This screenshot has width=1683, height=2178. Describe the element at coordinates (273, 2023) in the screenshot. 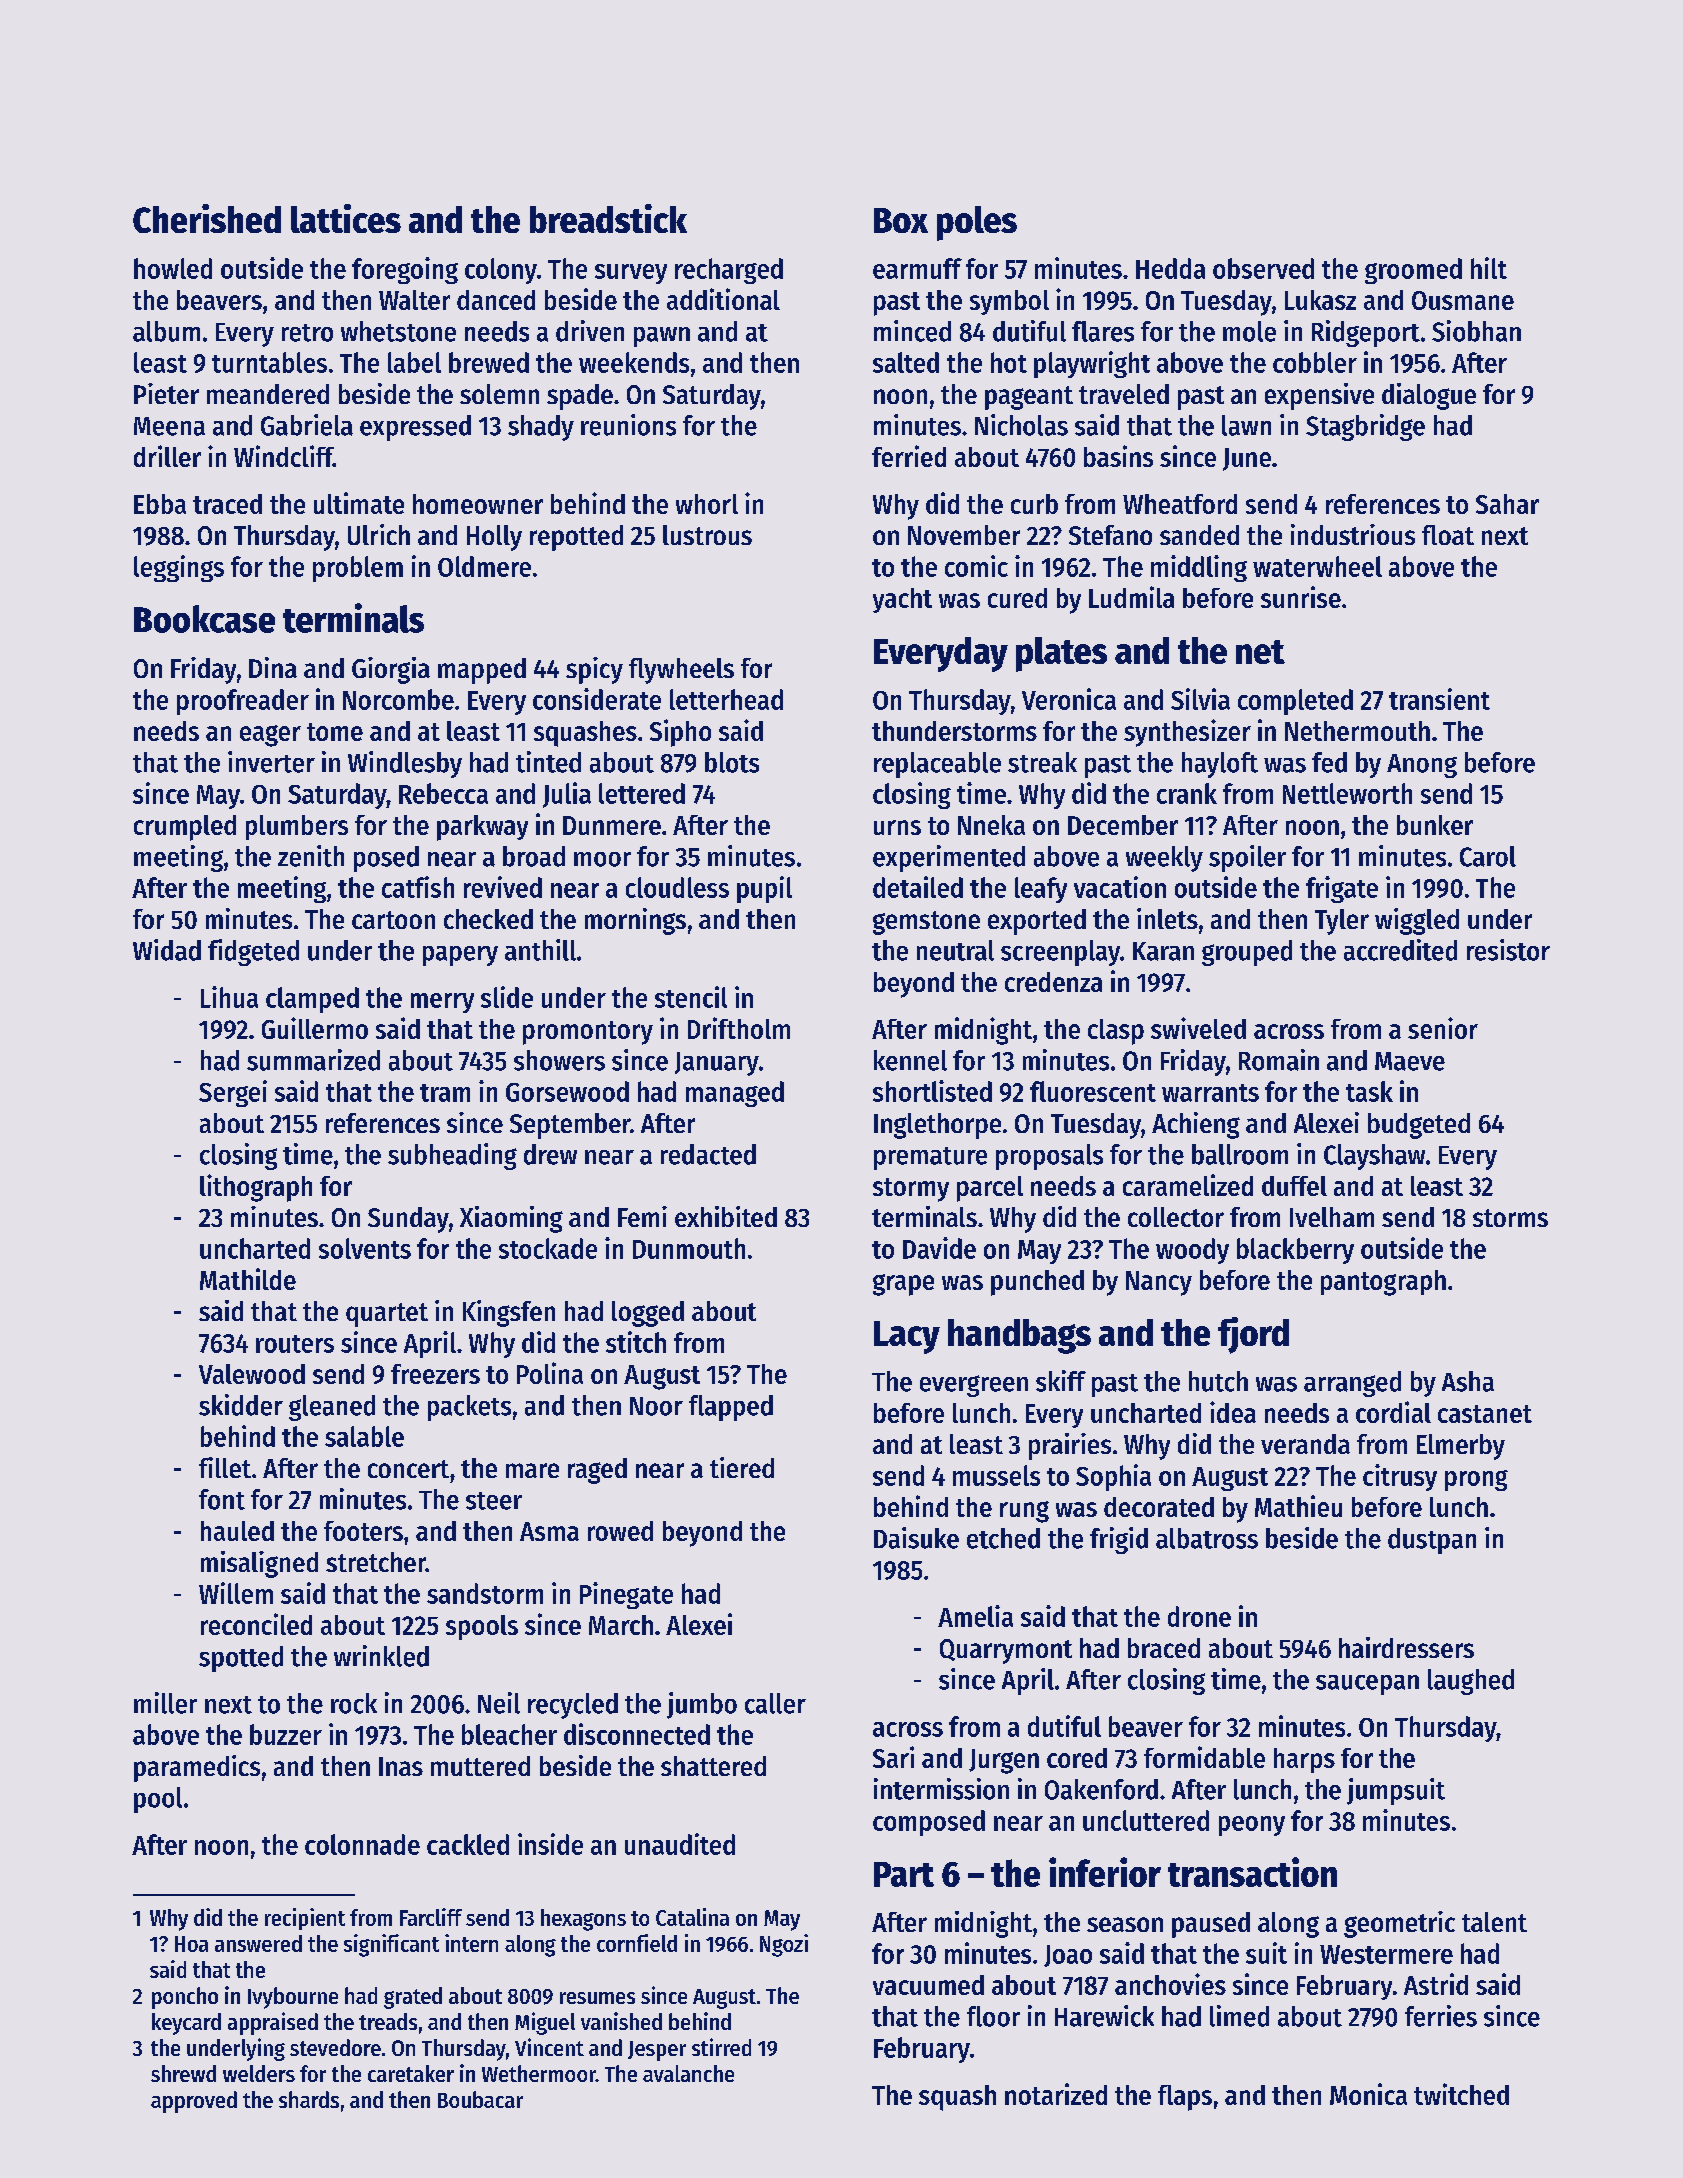

I see `appraised` at that location.
